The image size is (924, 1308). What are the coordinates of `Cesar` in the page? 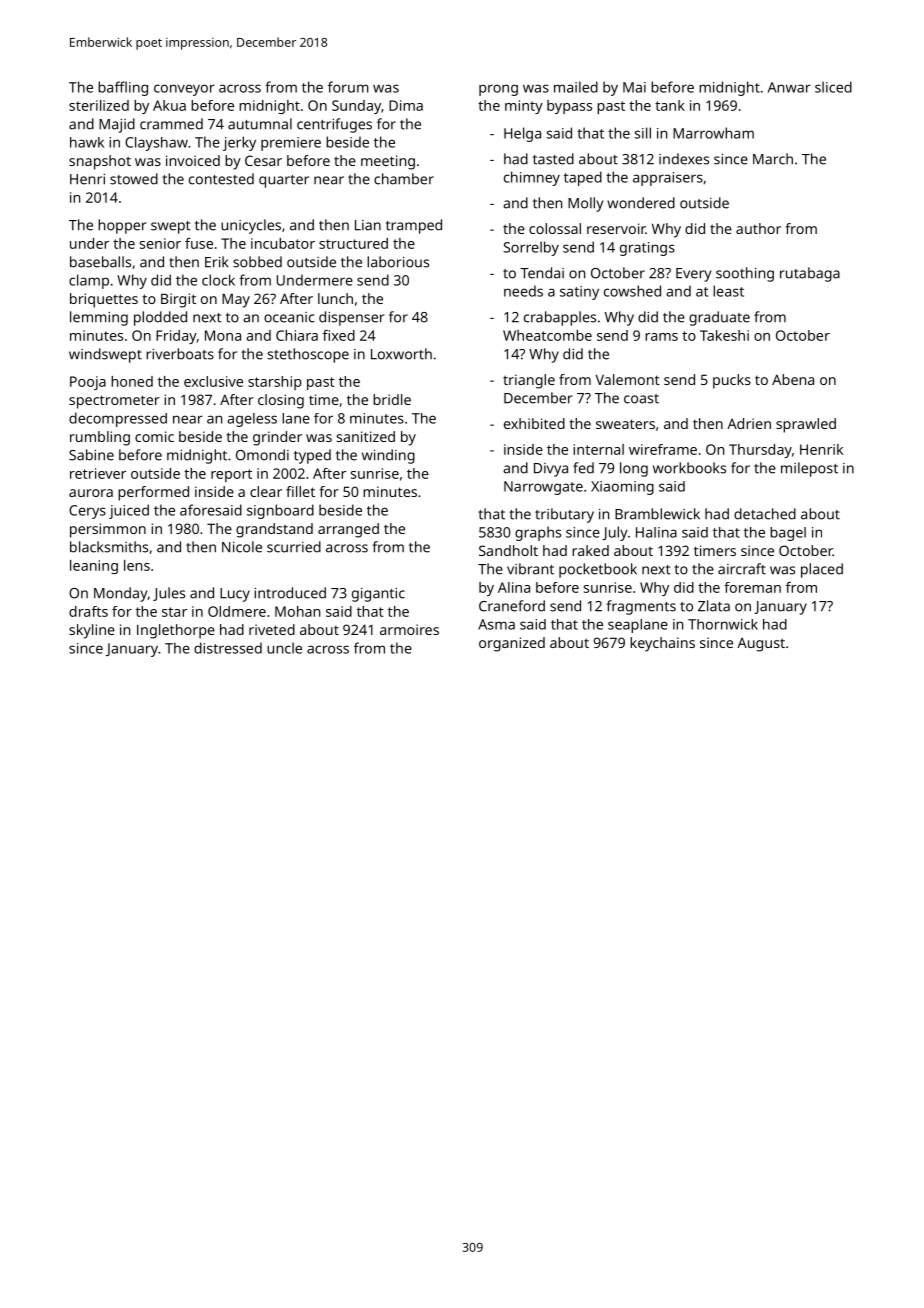 It's located at (263, 160).
